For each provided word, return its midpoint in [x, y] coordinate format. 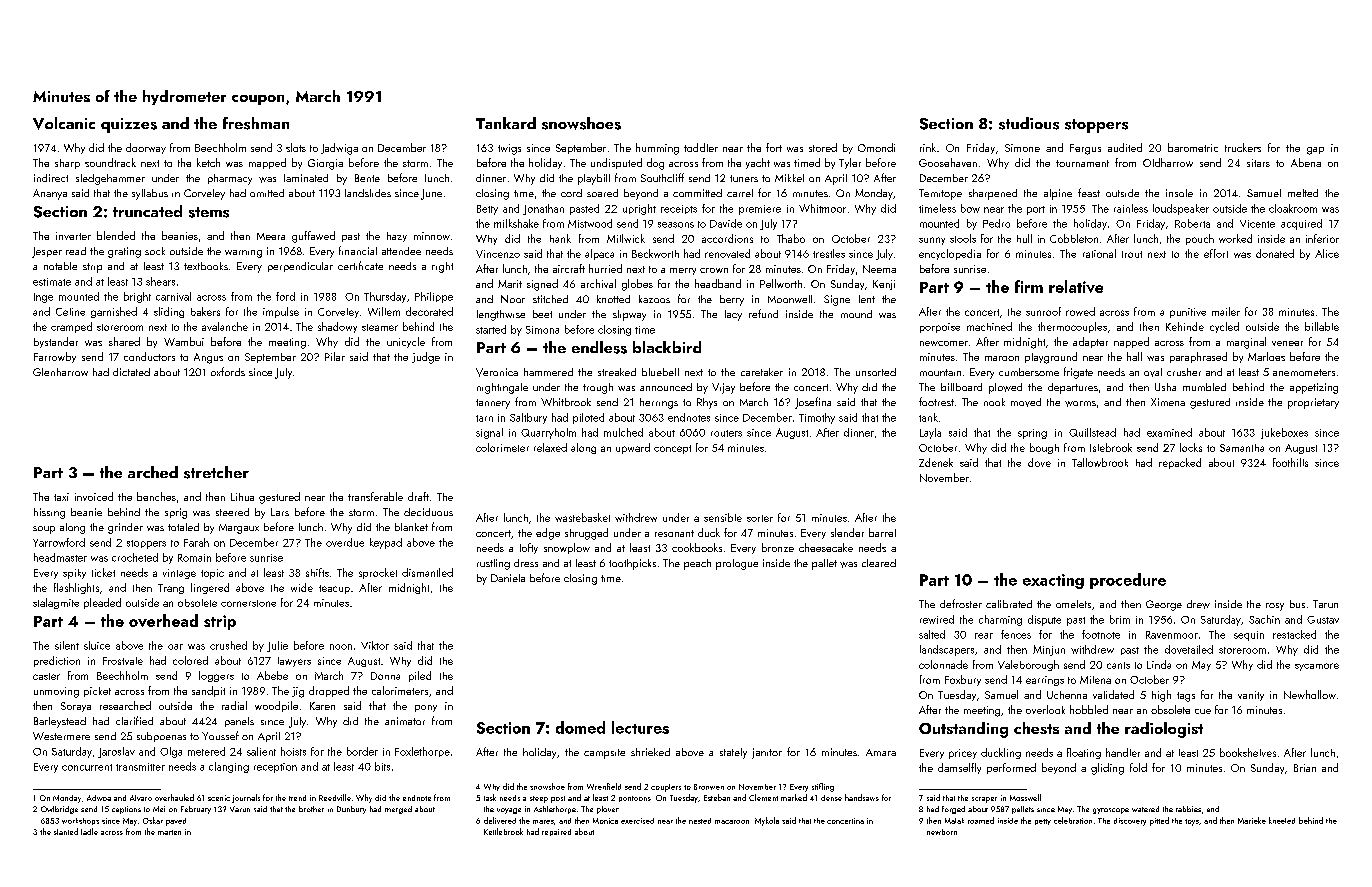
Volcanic [64, 123]
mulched [623, 432]
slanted [66, 831]
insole [1179, 193]
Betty [487, 210]
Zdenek [936, 462]
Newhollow [1310, 694]
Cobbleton [1074, 238]
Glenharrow [60, 372]
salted [932, 634]
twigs [509, 149]
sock [155, 251]
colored [190, 660]
